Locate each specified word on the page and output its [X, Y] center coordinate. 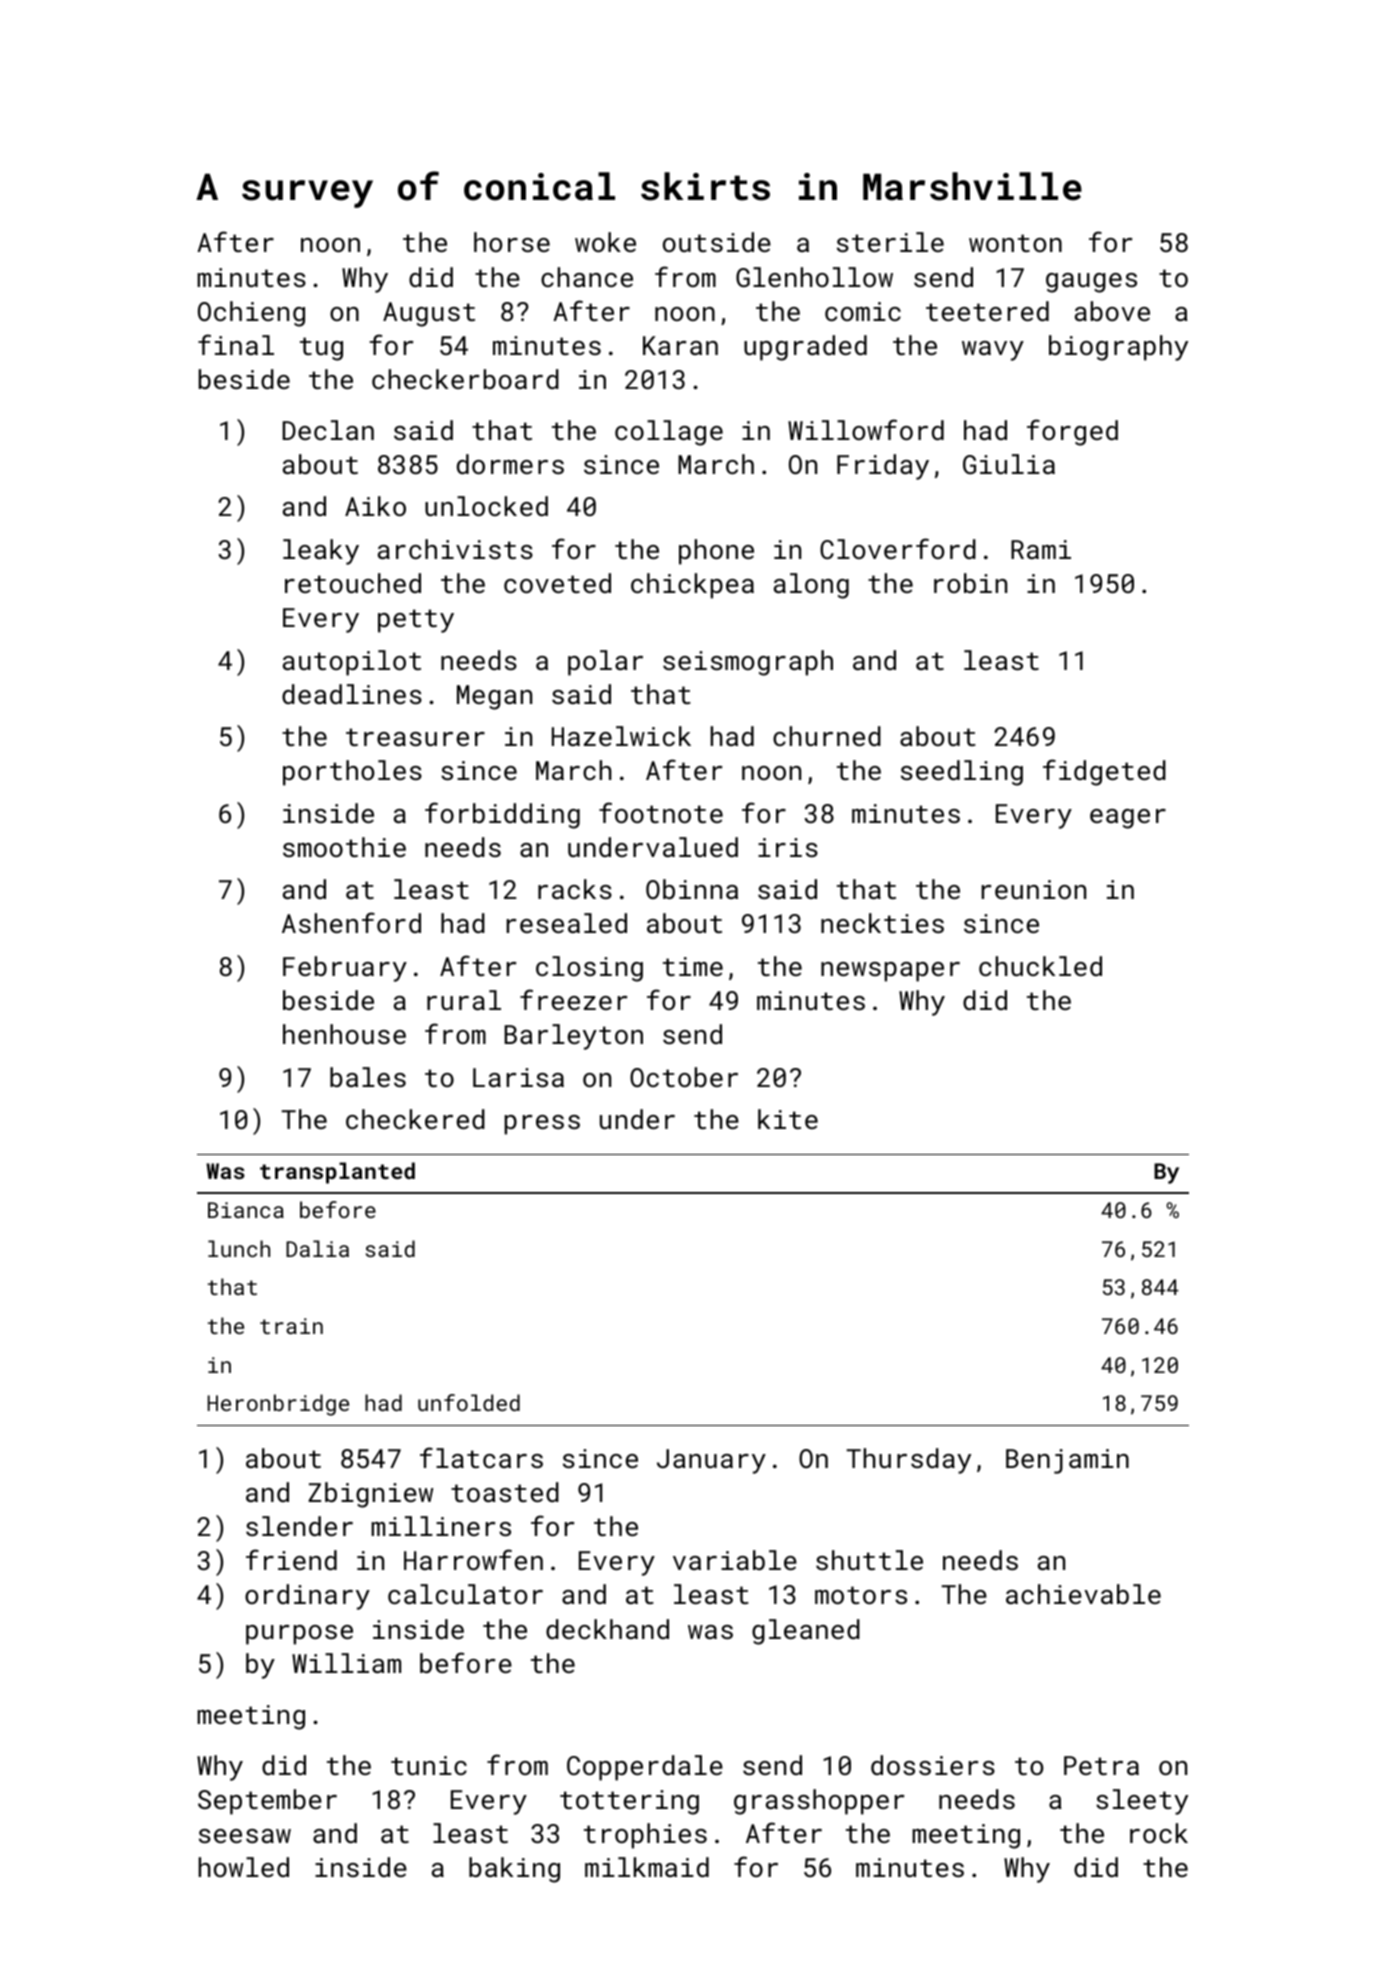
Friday [883, 467]
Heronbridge [278, 1405]
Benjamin [1067, 1461]
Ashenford [351, 922]
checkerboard [465, 379]
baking [514, 1870]
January [711, 1461]
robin [970, 583]
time [693, 966]
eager [1128, 819]
